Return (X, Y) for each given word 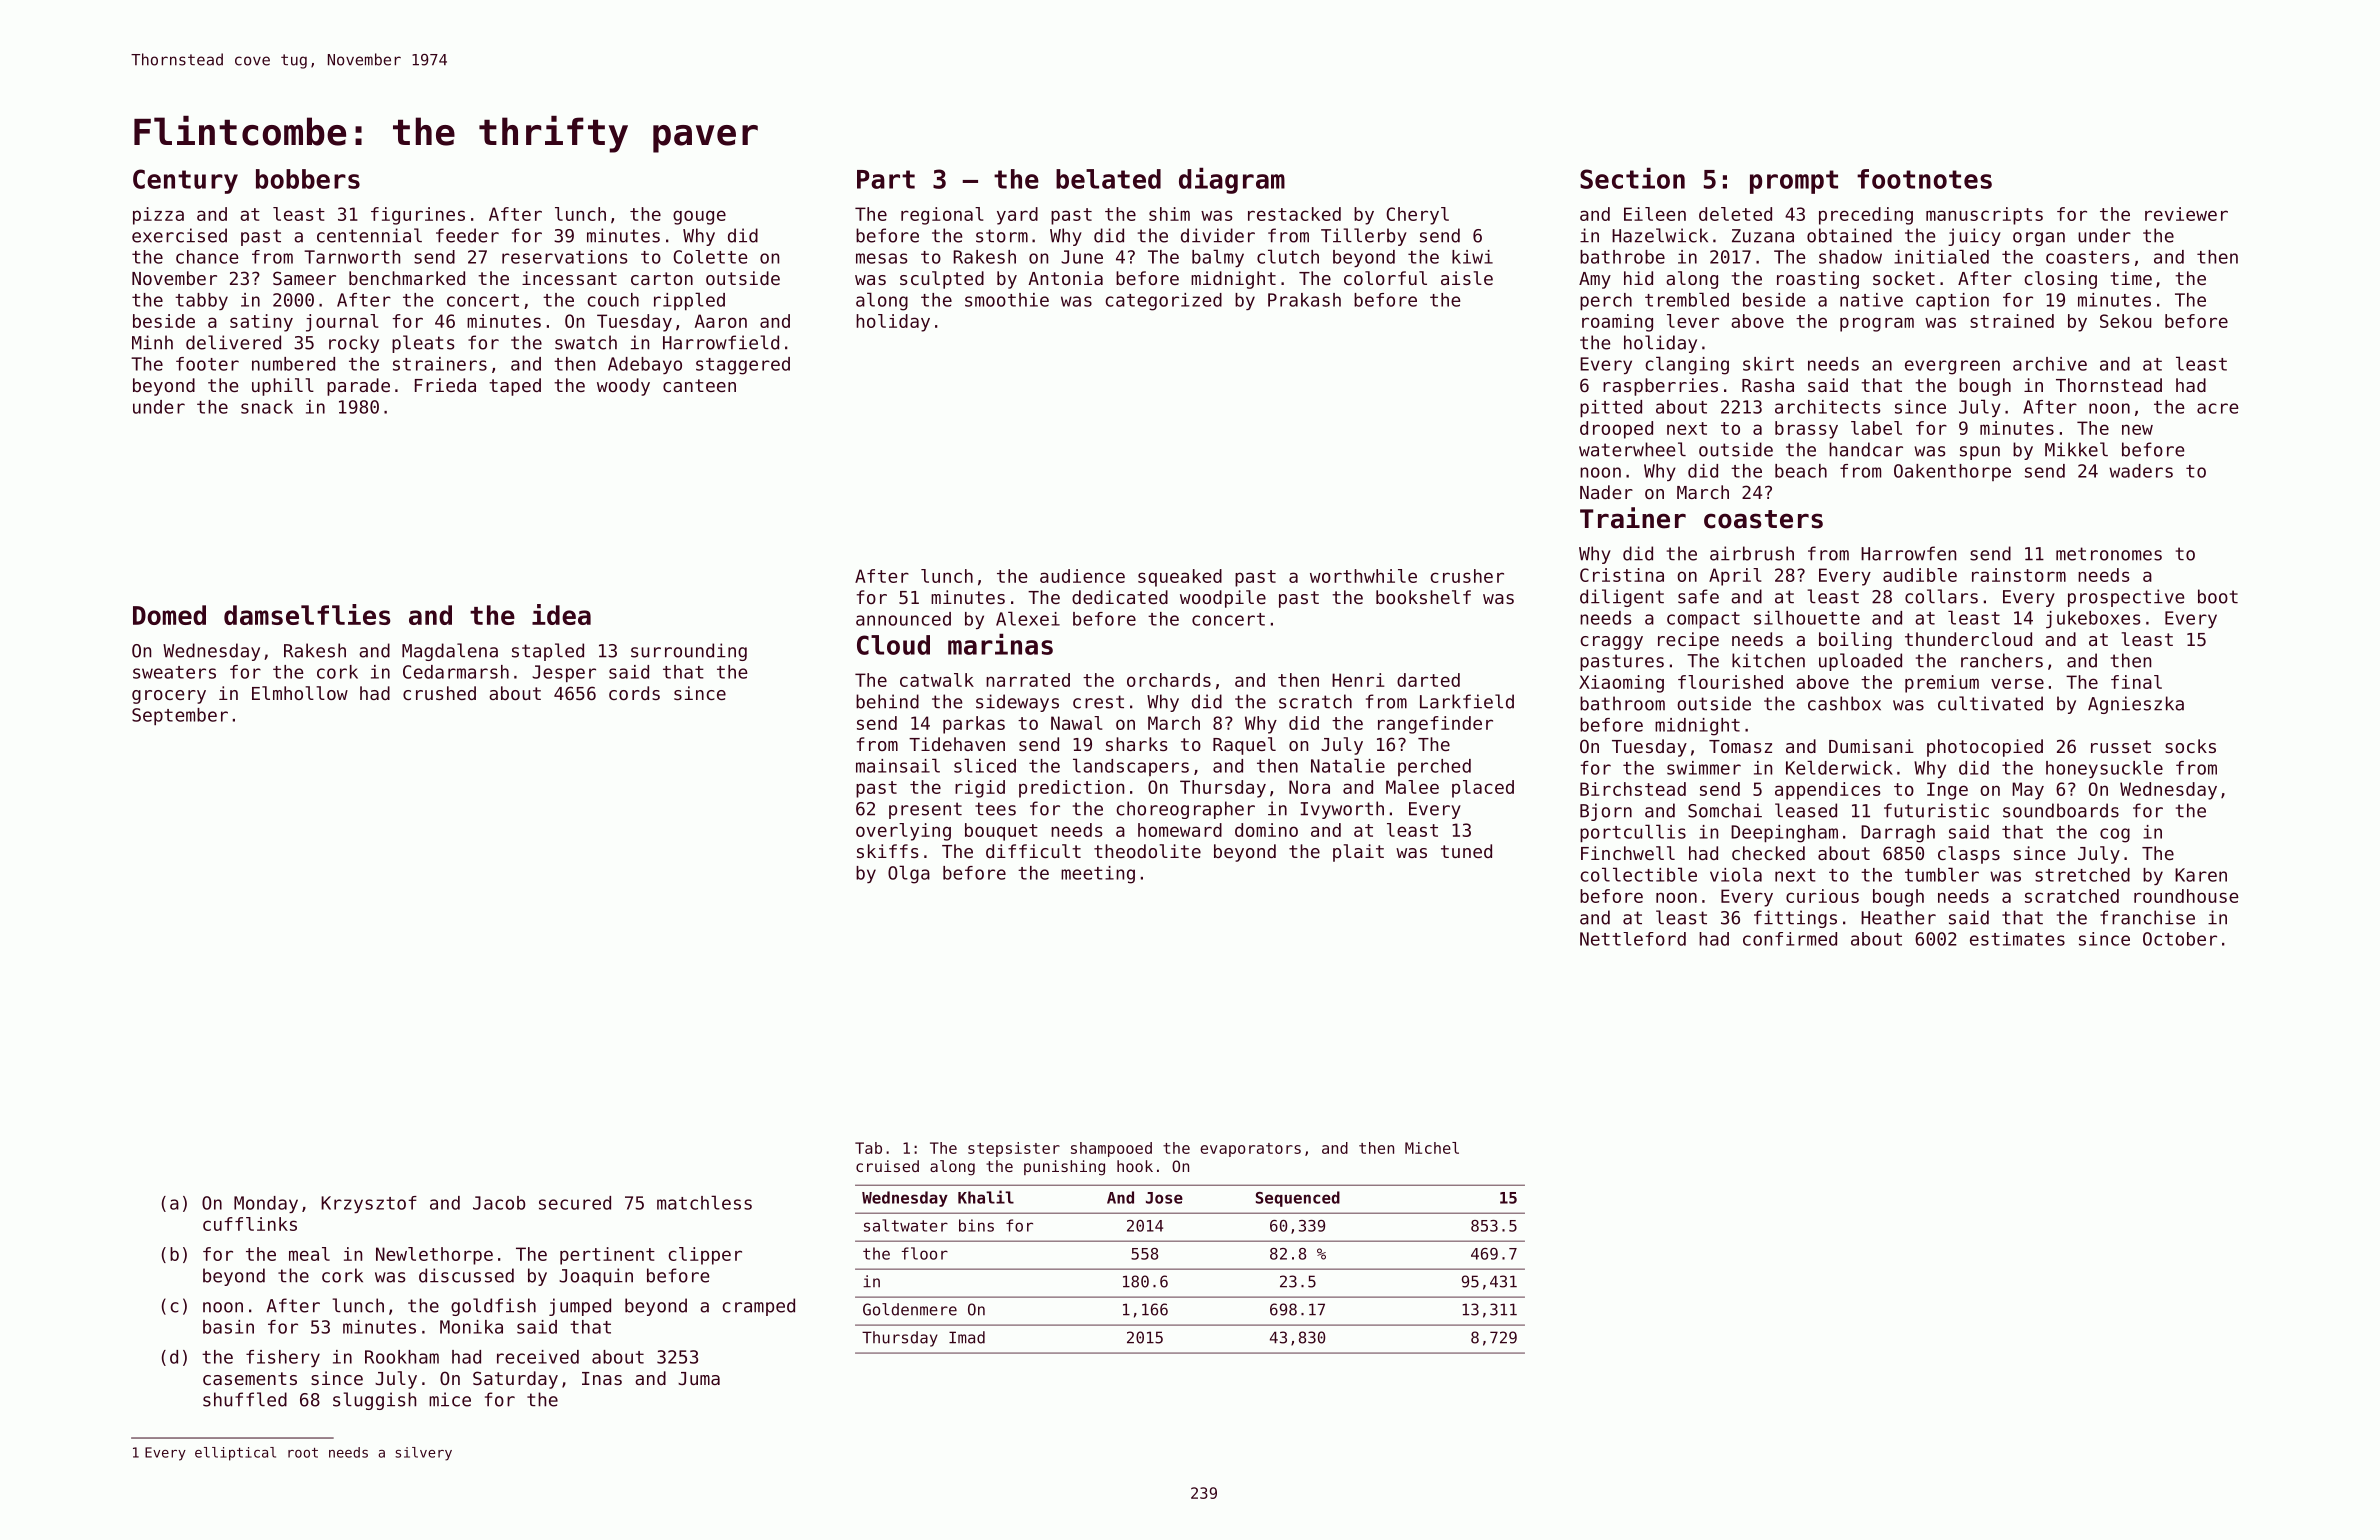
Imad (967, 1337)
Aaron (721, 321)
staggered (743, 366)
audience (1082, 576)
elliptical (235, 1454)
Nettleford (1633, 939)
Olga (909, 874)
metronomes (2109, 554)
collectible (1638, 874)
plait (1358, 853)
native (1871, 300)
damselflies (307, 614)
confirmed (1790, 939)
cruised (887, 1166)
